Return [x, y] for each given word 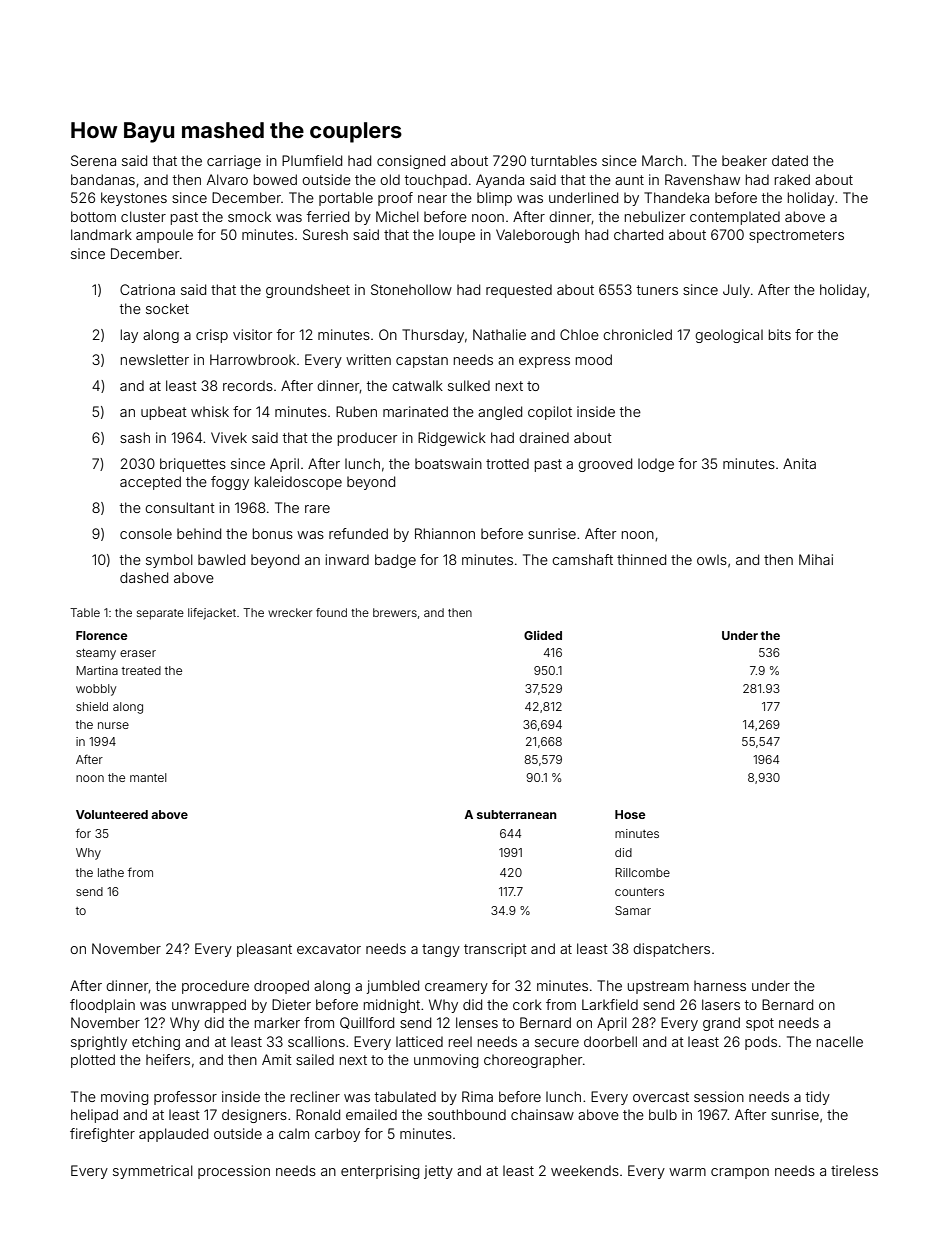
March [662, 160]
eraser [138, 653]
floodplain [102, 1006]
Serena [93, 160]
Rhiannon [445, 533]
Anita [799, 463]
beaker [744, 160]
